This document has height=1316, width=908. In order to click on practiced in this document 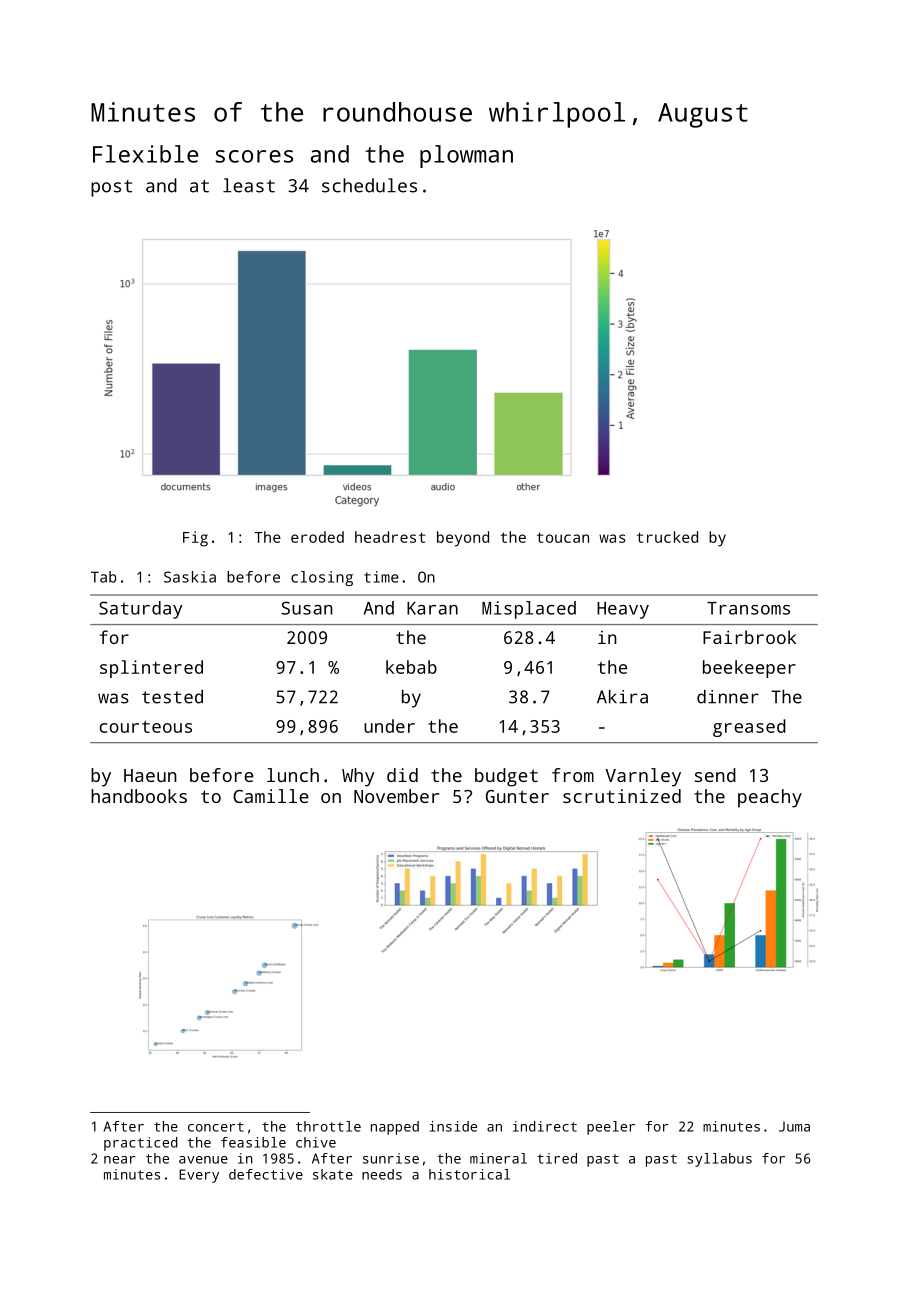, I will do `click(141, 1144)`.
